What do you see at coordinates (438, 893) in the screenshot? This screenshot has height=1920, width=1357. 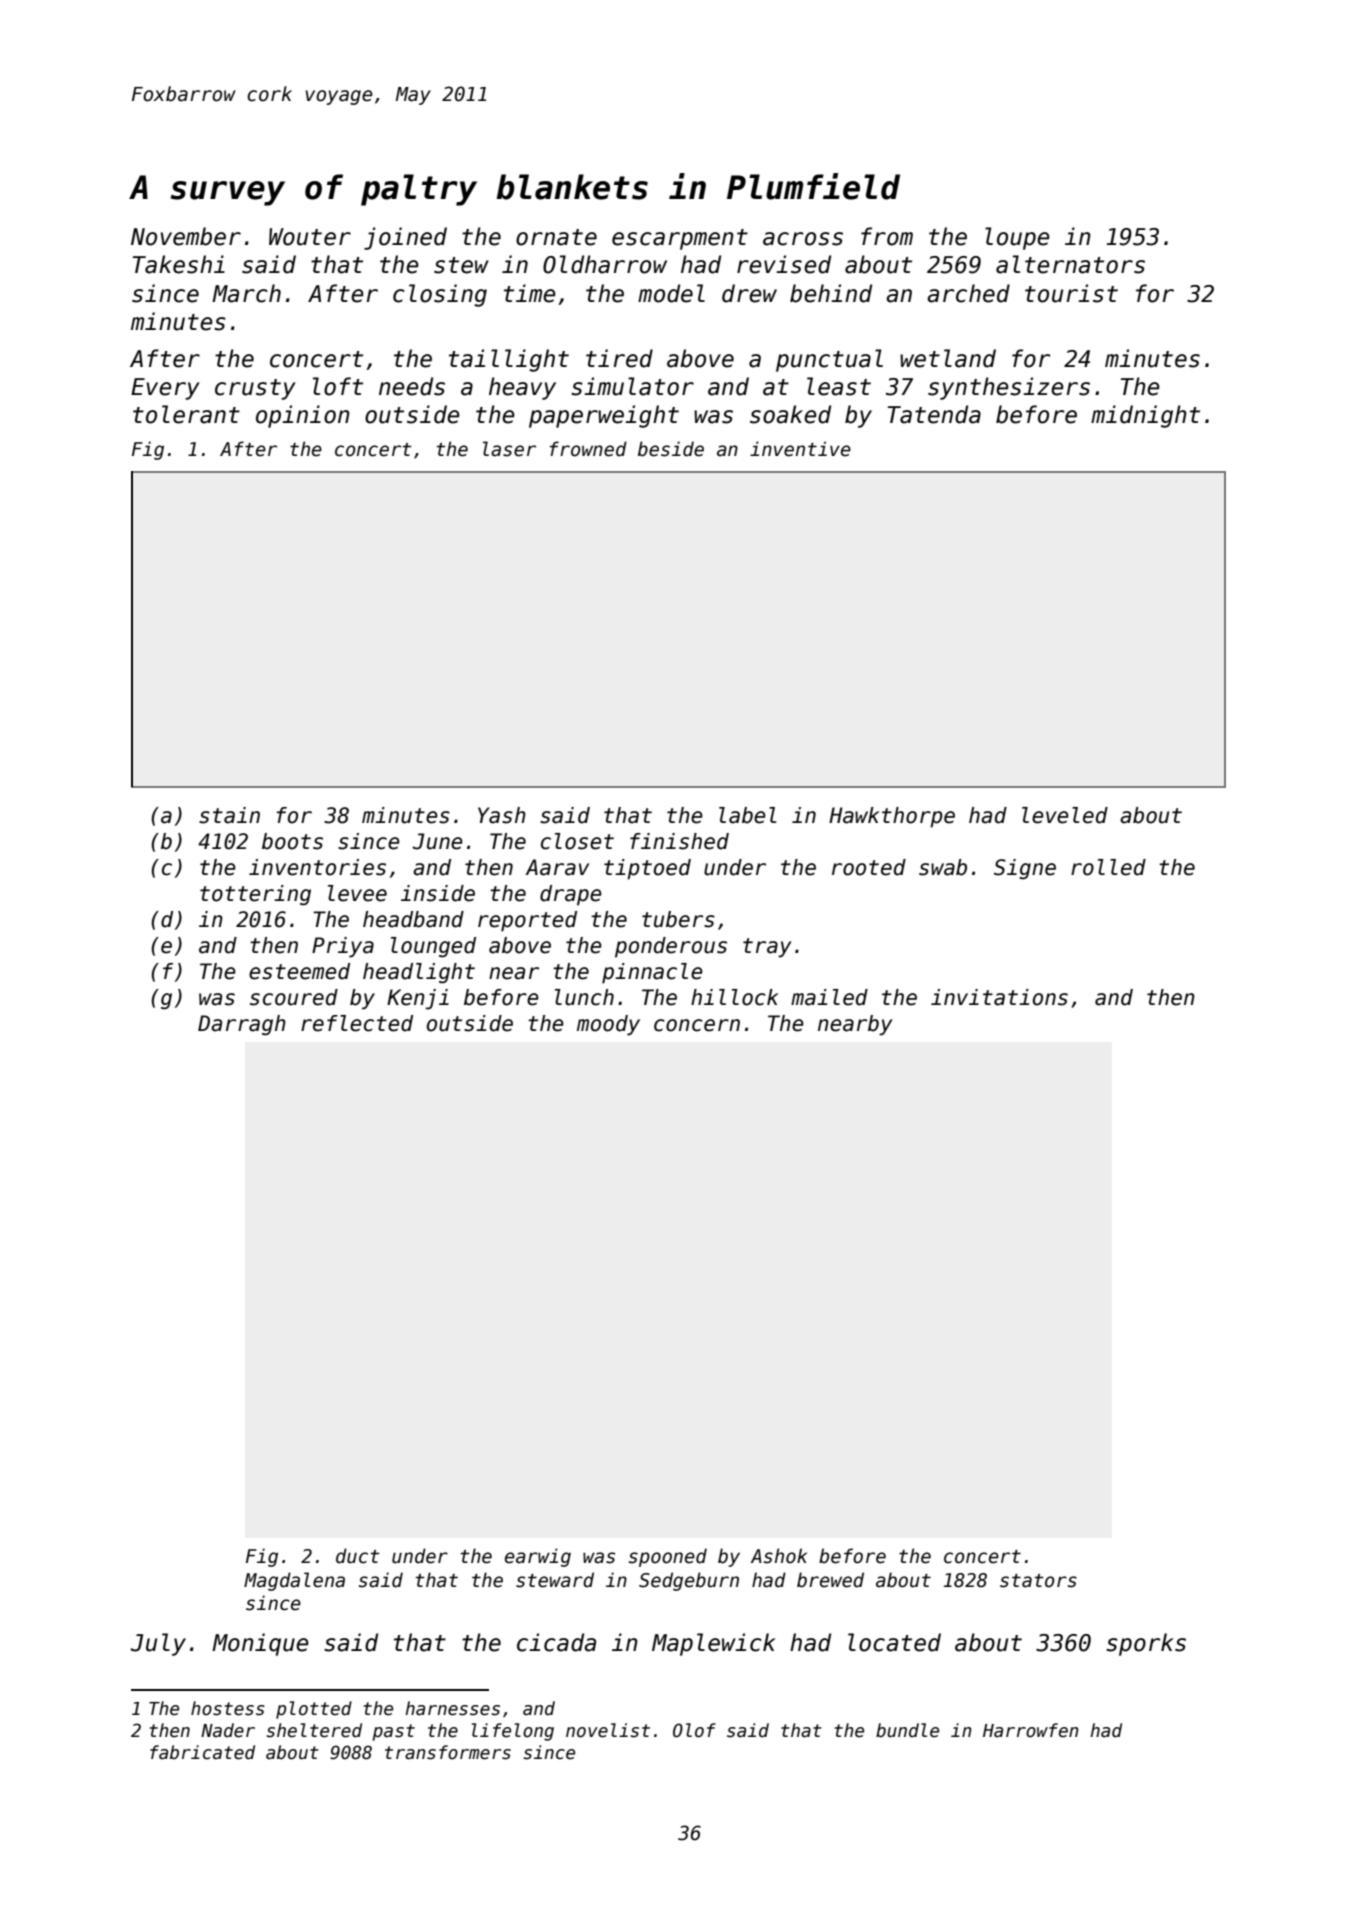 I see `inside` at bounding box center [438, 893].
